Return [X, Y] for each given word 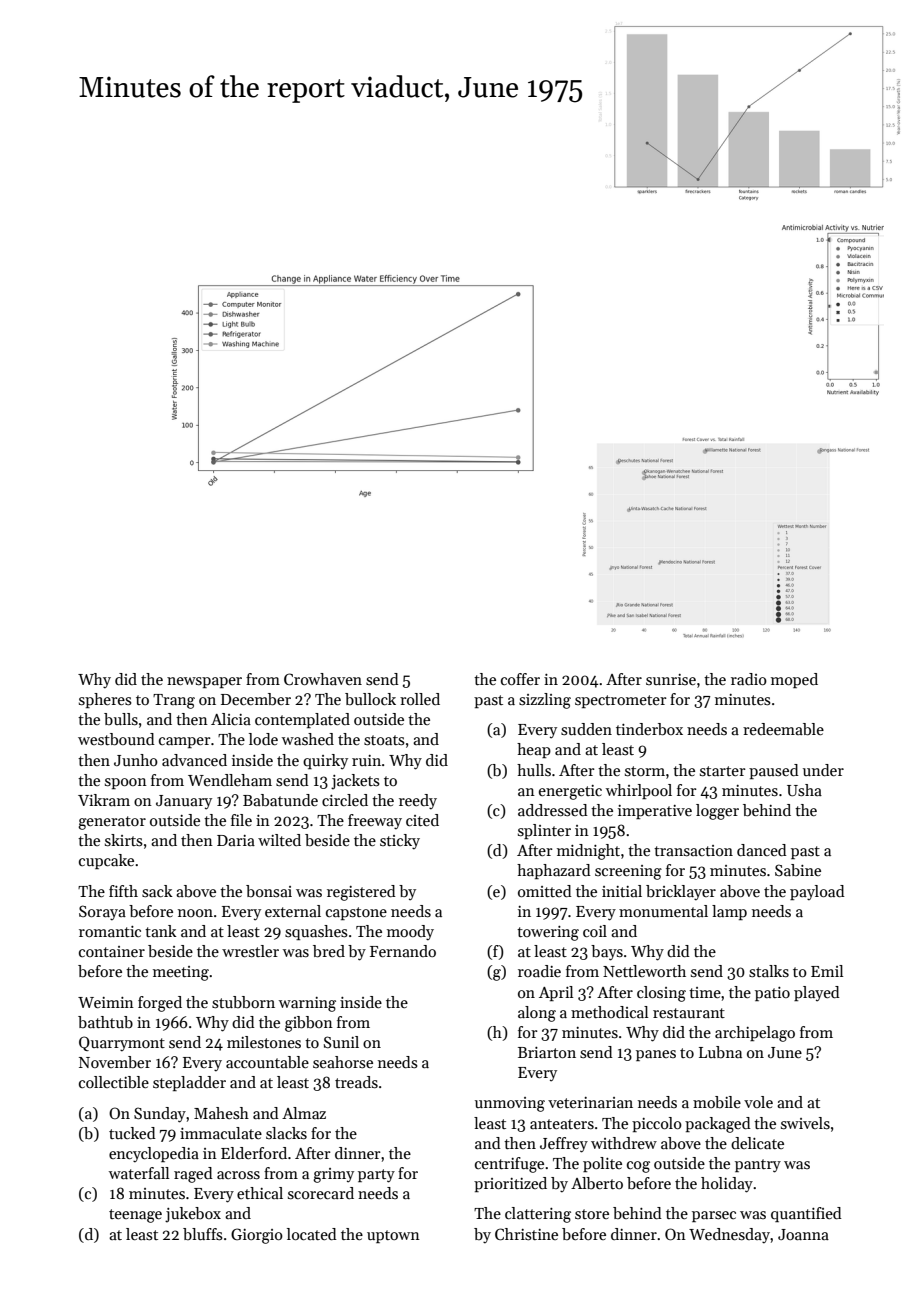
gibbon [309, 1024]
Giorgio [257, 1236]
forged [160, 1004]
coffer [520, 679]
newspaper [204, 682]
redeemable [783, 729]
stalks [769, 971]
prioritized [510, 1184]
